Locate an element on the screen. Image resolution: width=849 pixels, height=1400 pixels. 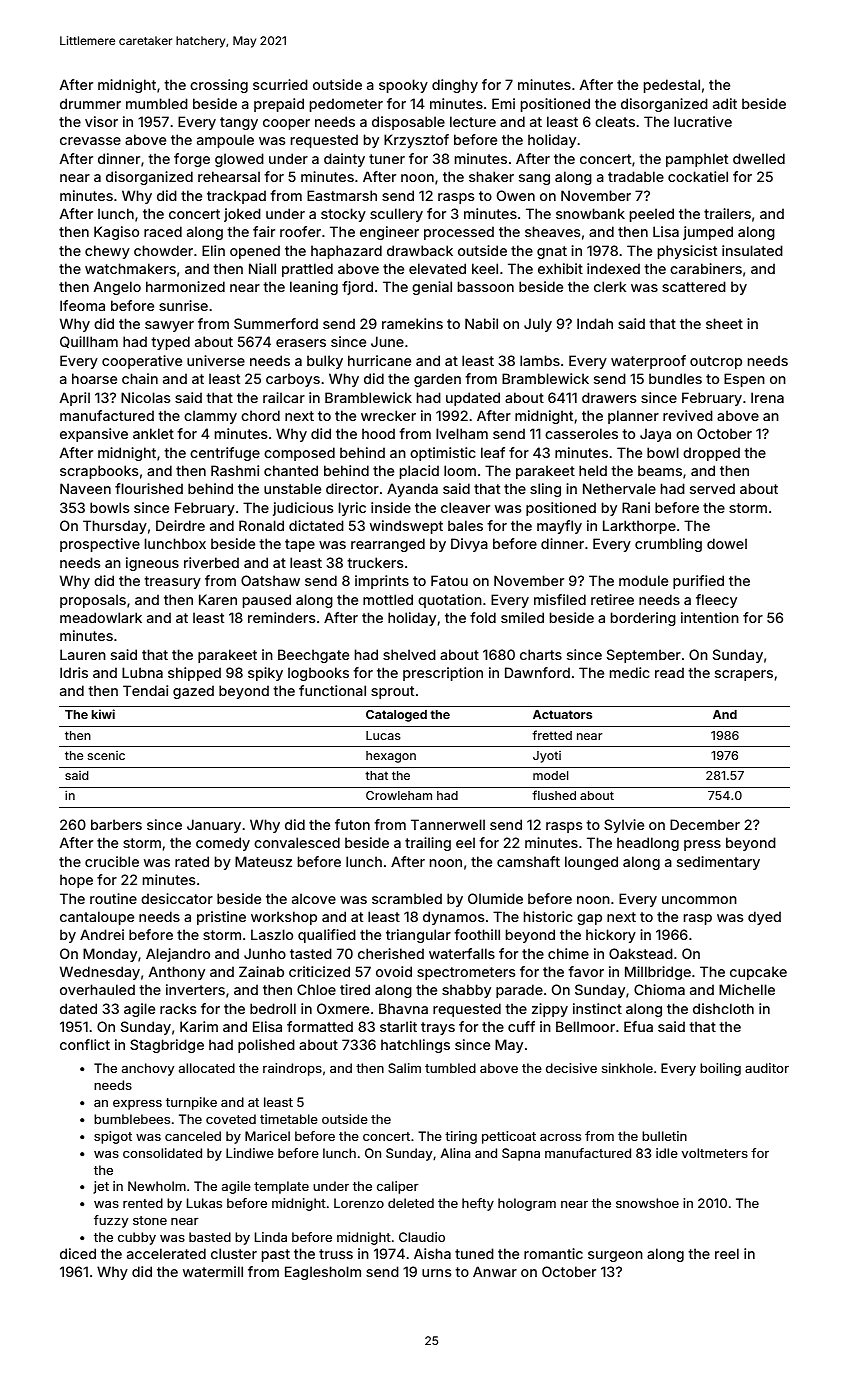
scrapbooks is located at coordinates (99, 472).
